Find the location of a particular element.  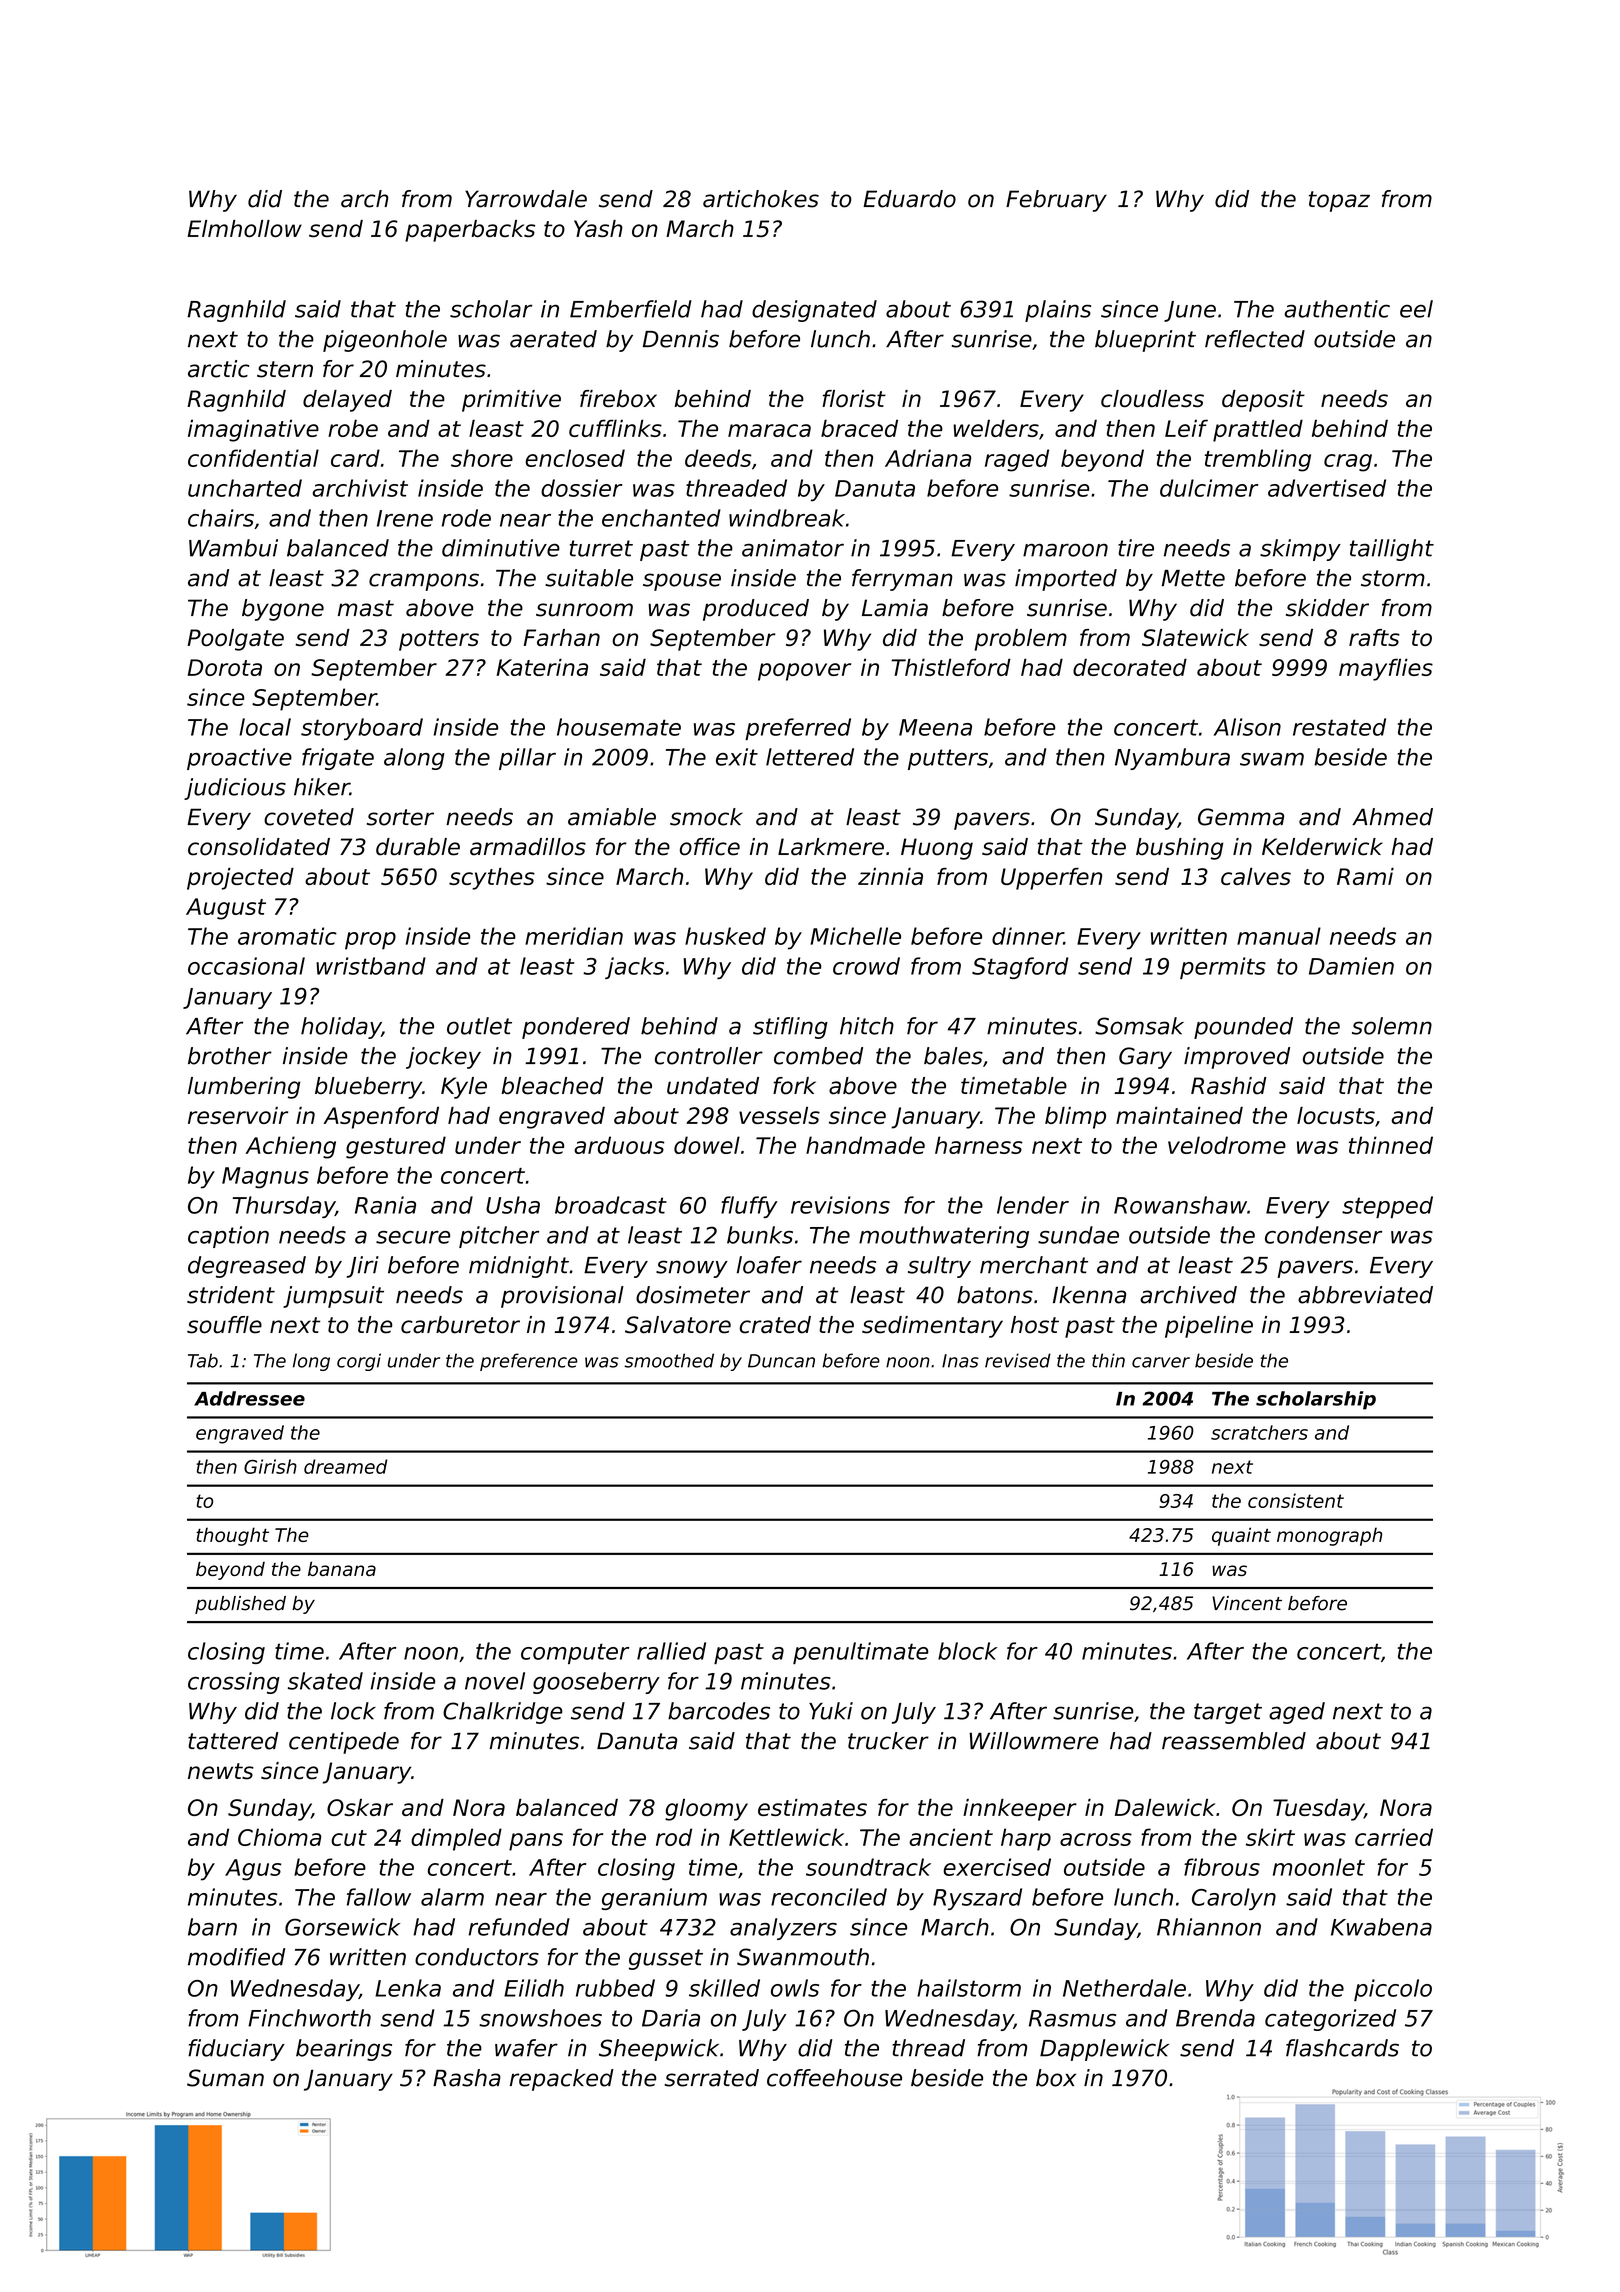

harness is located at coordinates (979, 1145).
